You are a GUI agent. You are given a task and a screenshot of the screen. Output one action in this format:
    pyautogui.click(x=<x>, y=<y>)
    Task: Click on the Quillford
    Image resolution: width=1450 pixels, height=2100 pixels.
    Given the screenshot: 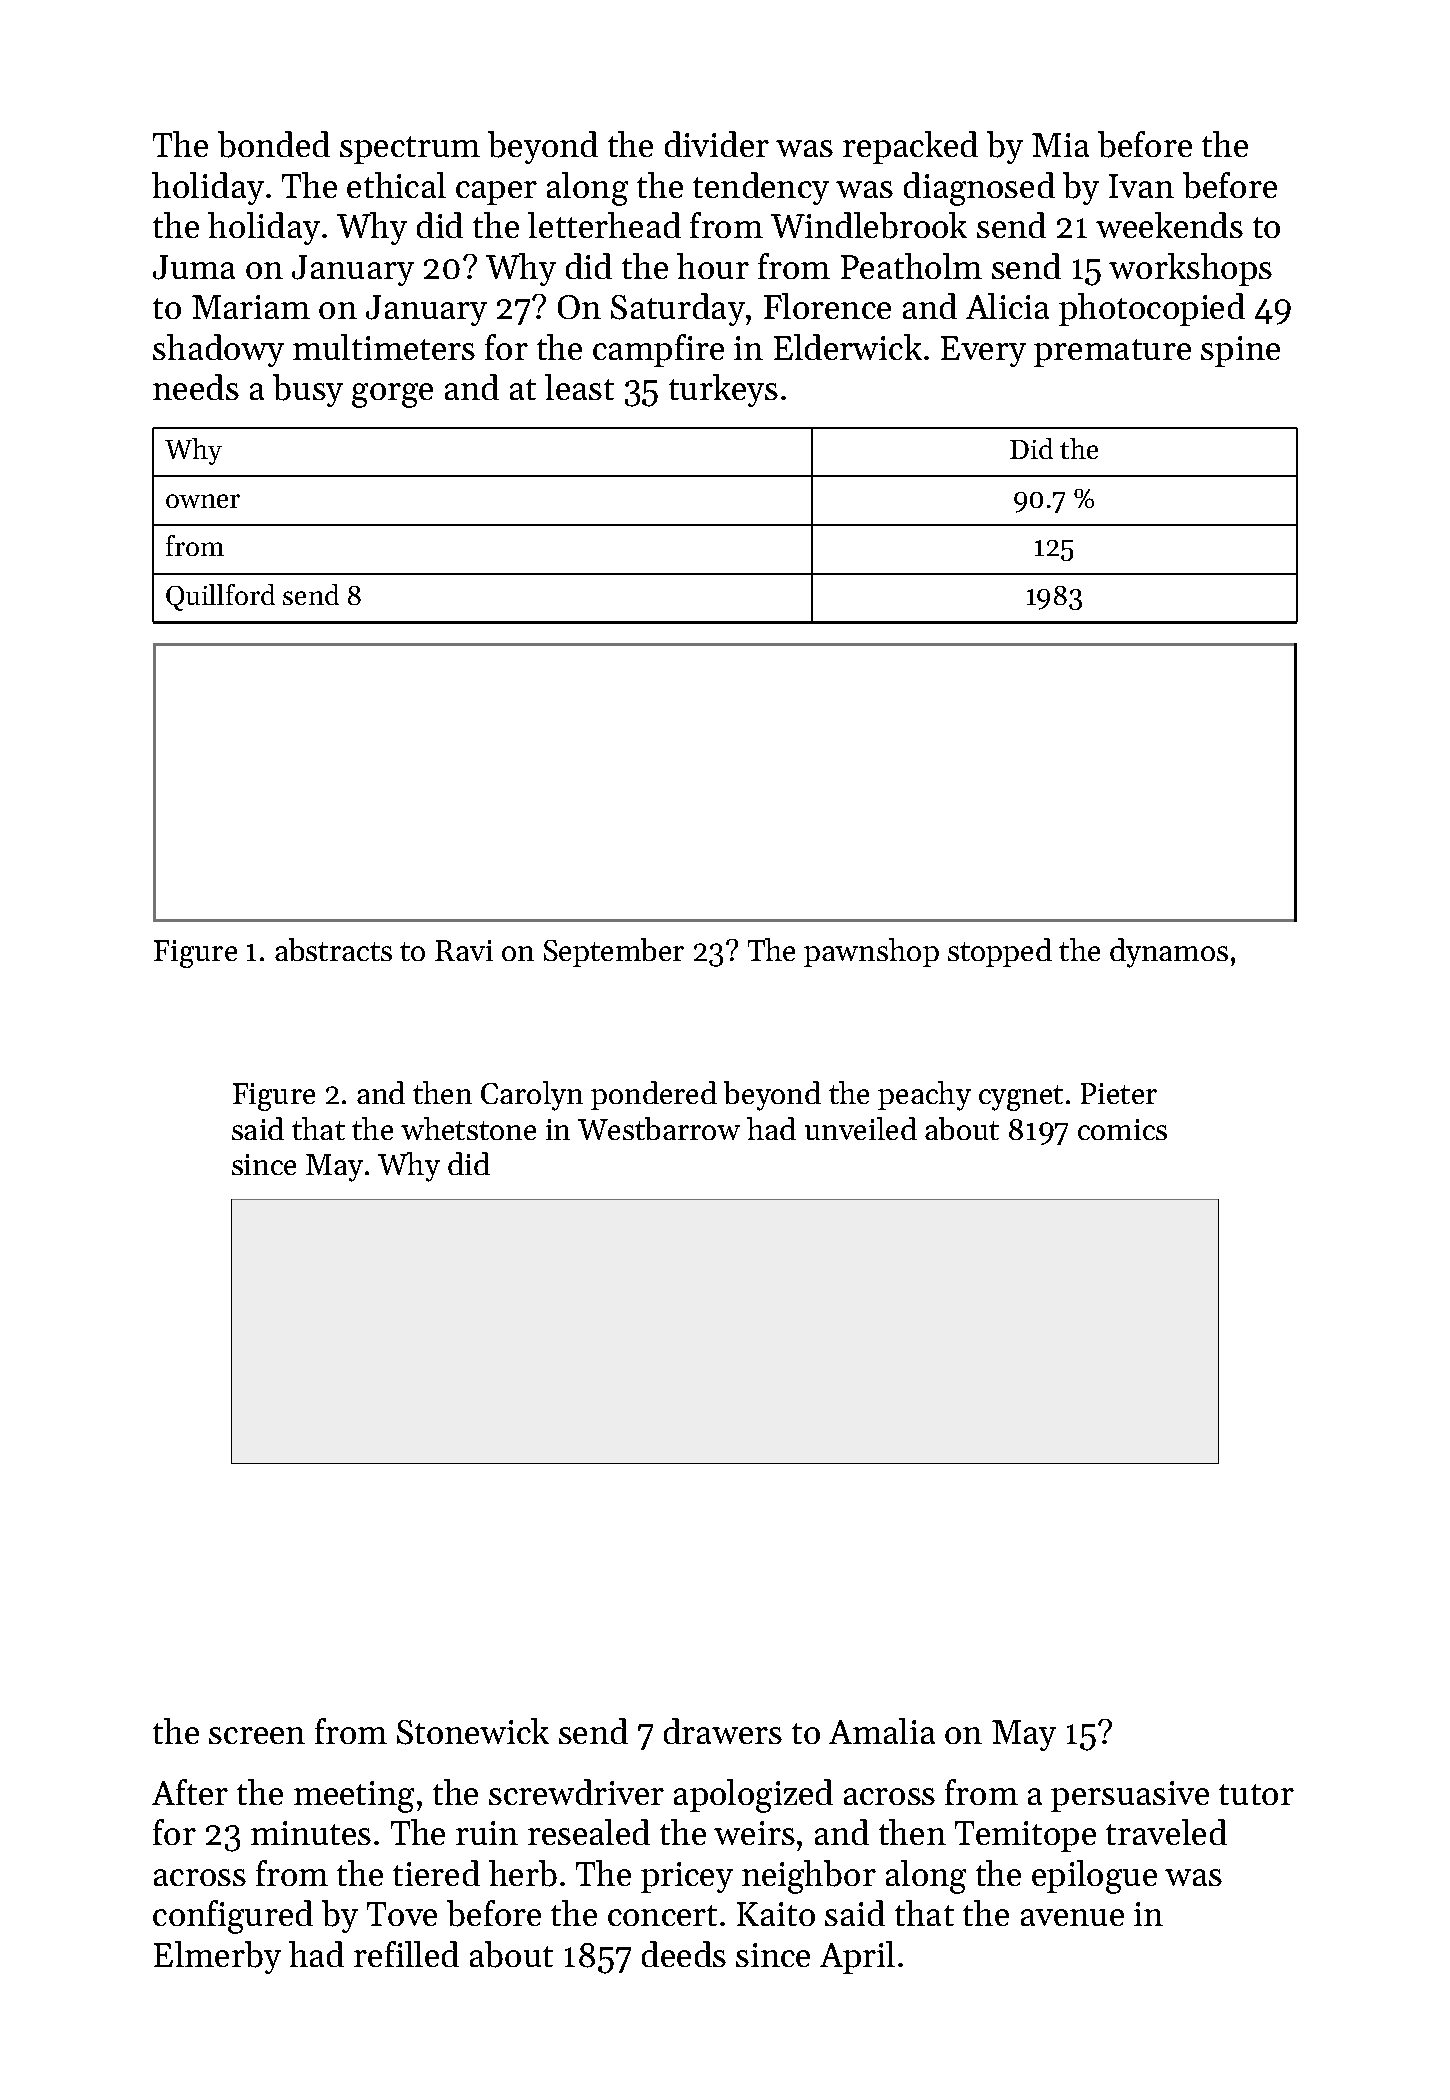 What is the action you would take?
    pyautogui.click(x=220, y=597)
